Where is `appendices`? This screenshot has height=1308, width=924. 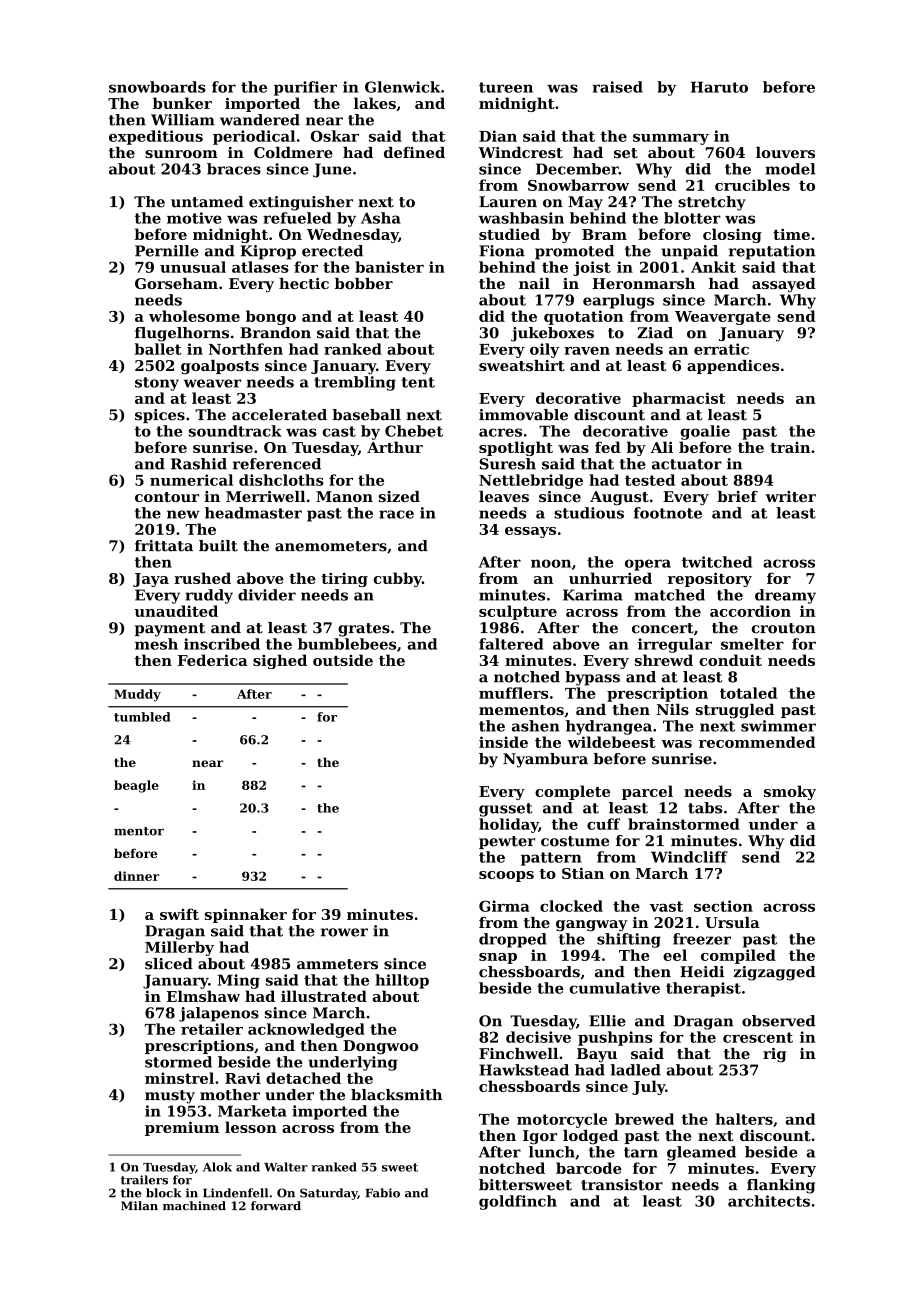
appendices is located at coordinates (733, 367).
